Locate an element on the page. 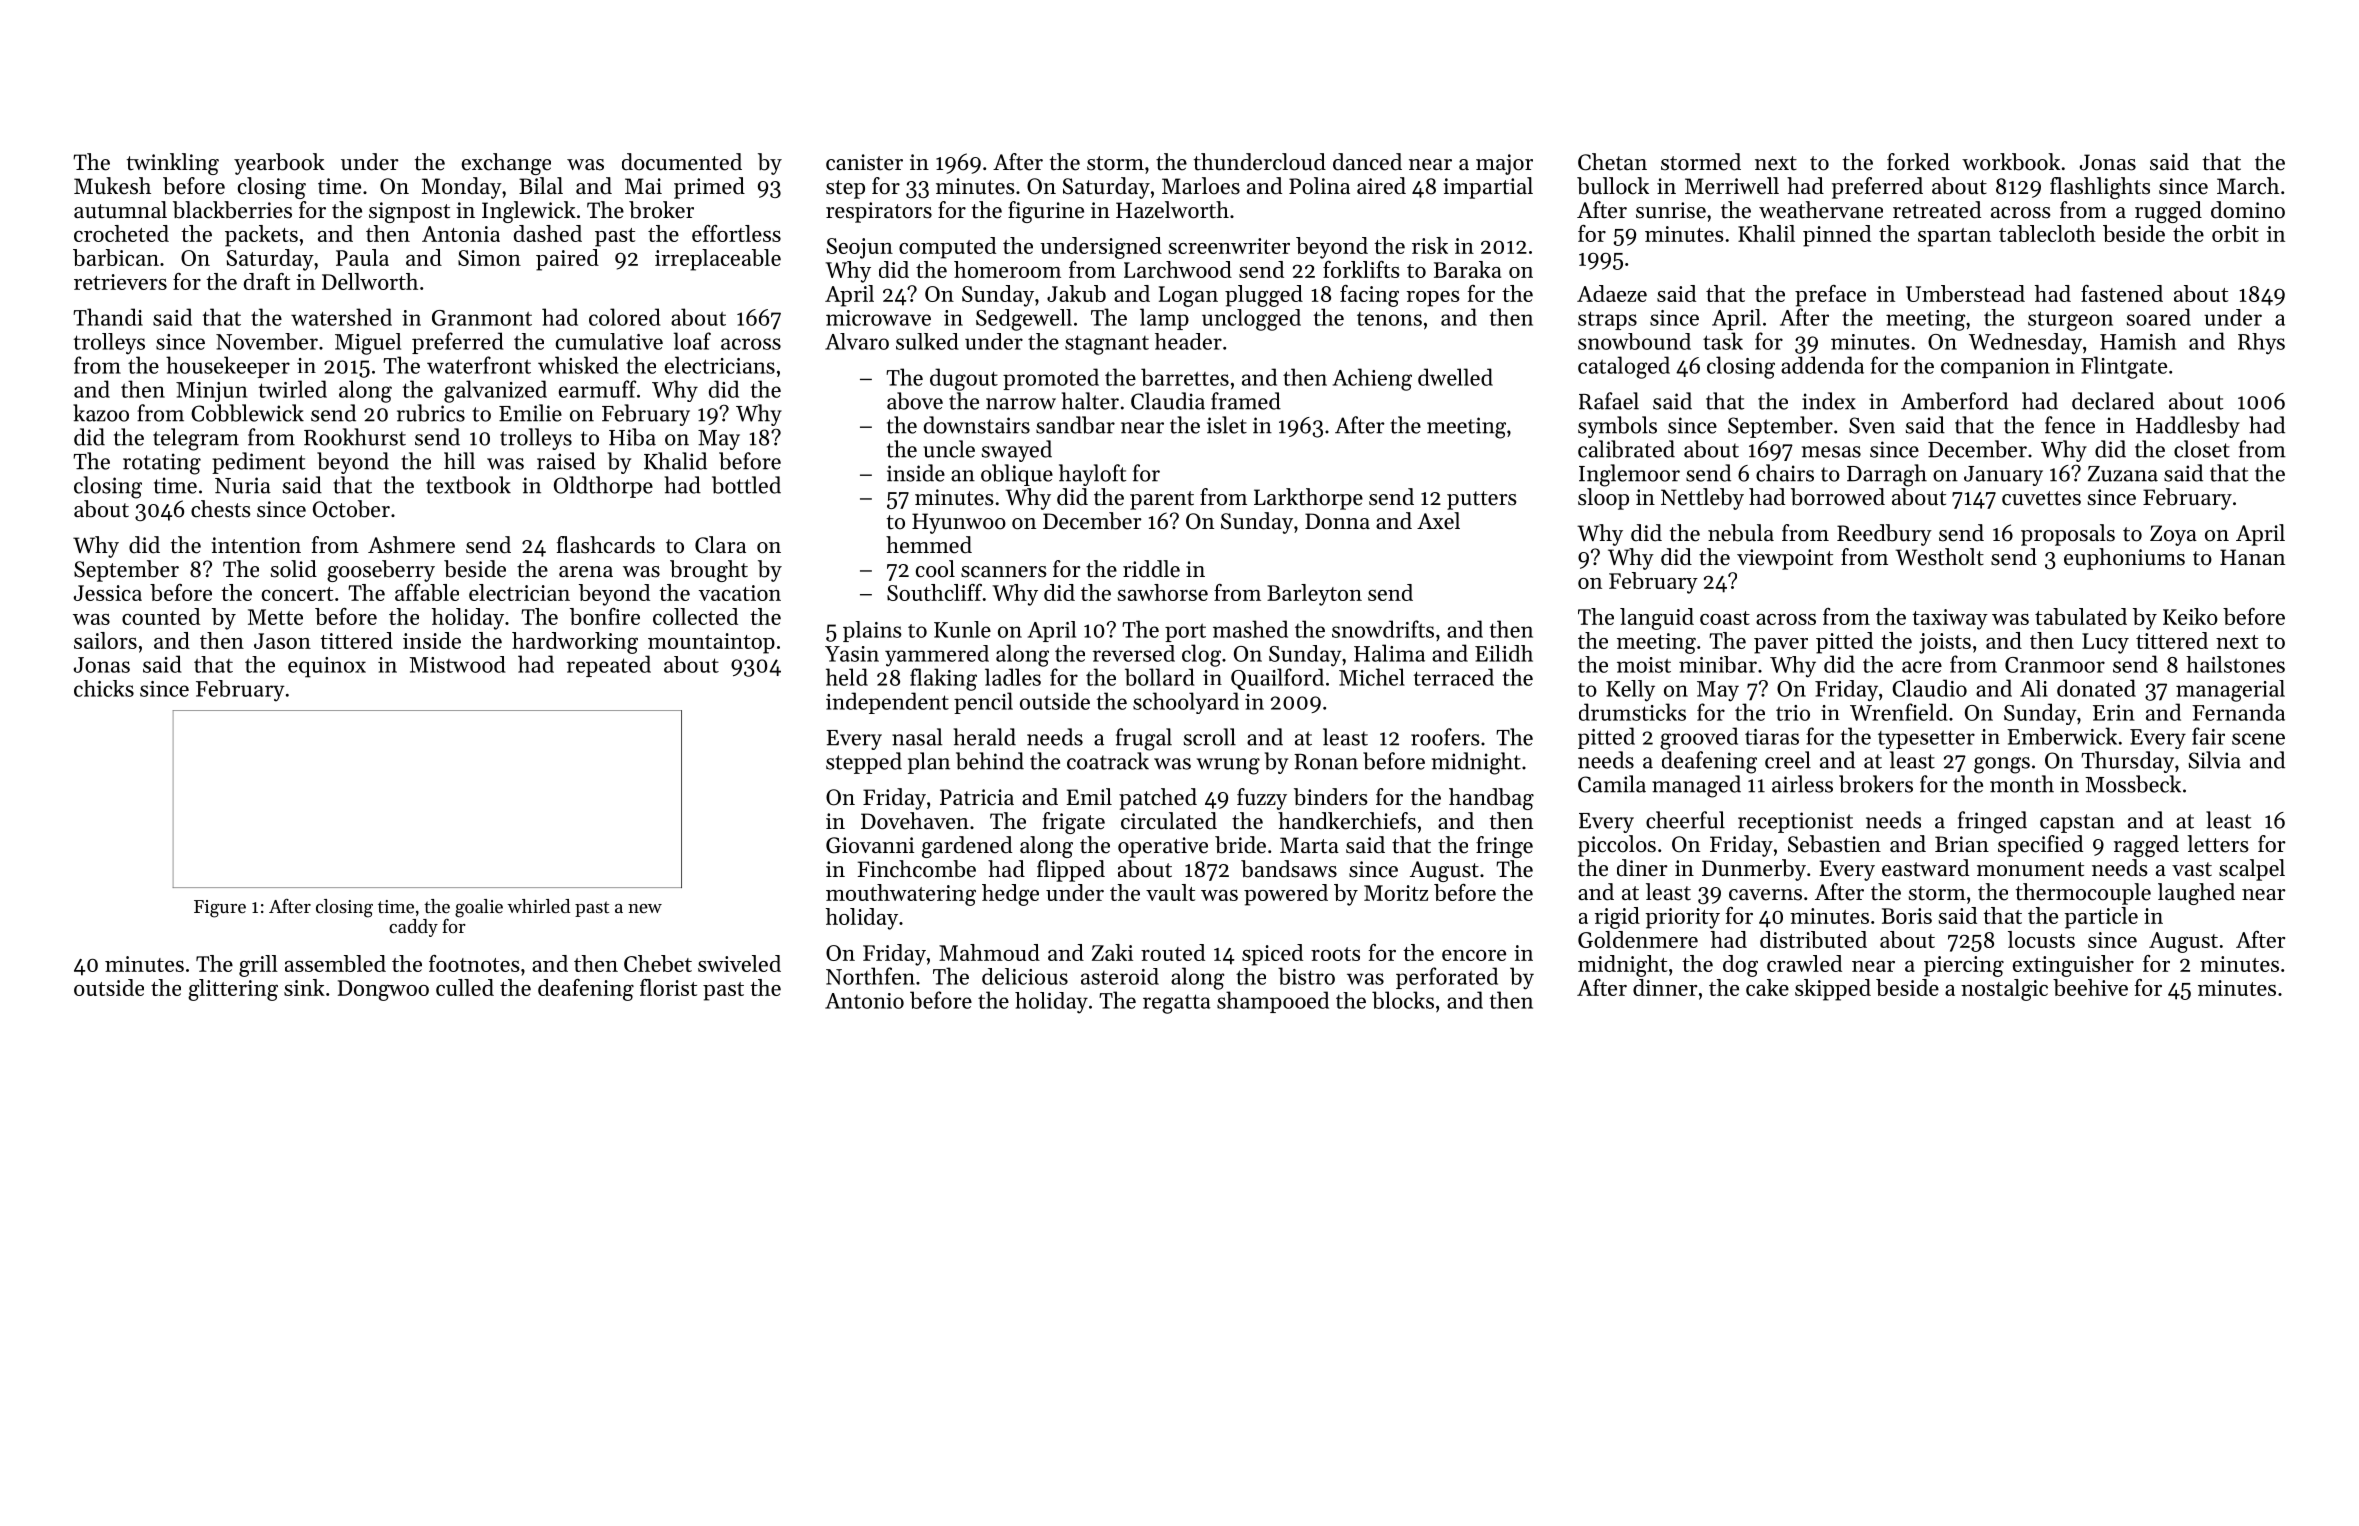 This image has height=1526, width=2359. taxiway is located at coordinates (1950, 619).
